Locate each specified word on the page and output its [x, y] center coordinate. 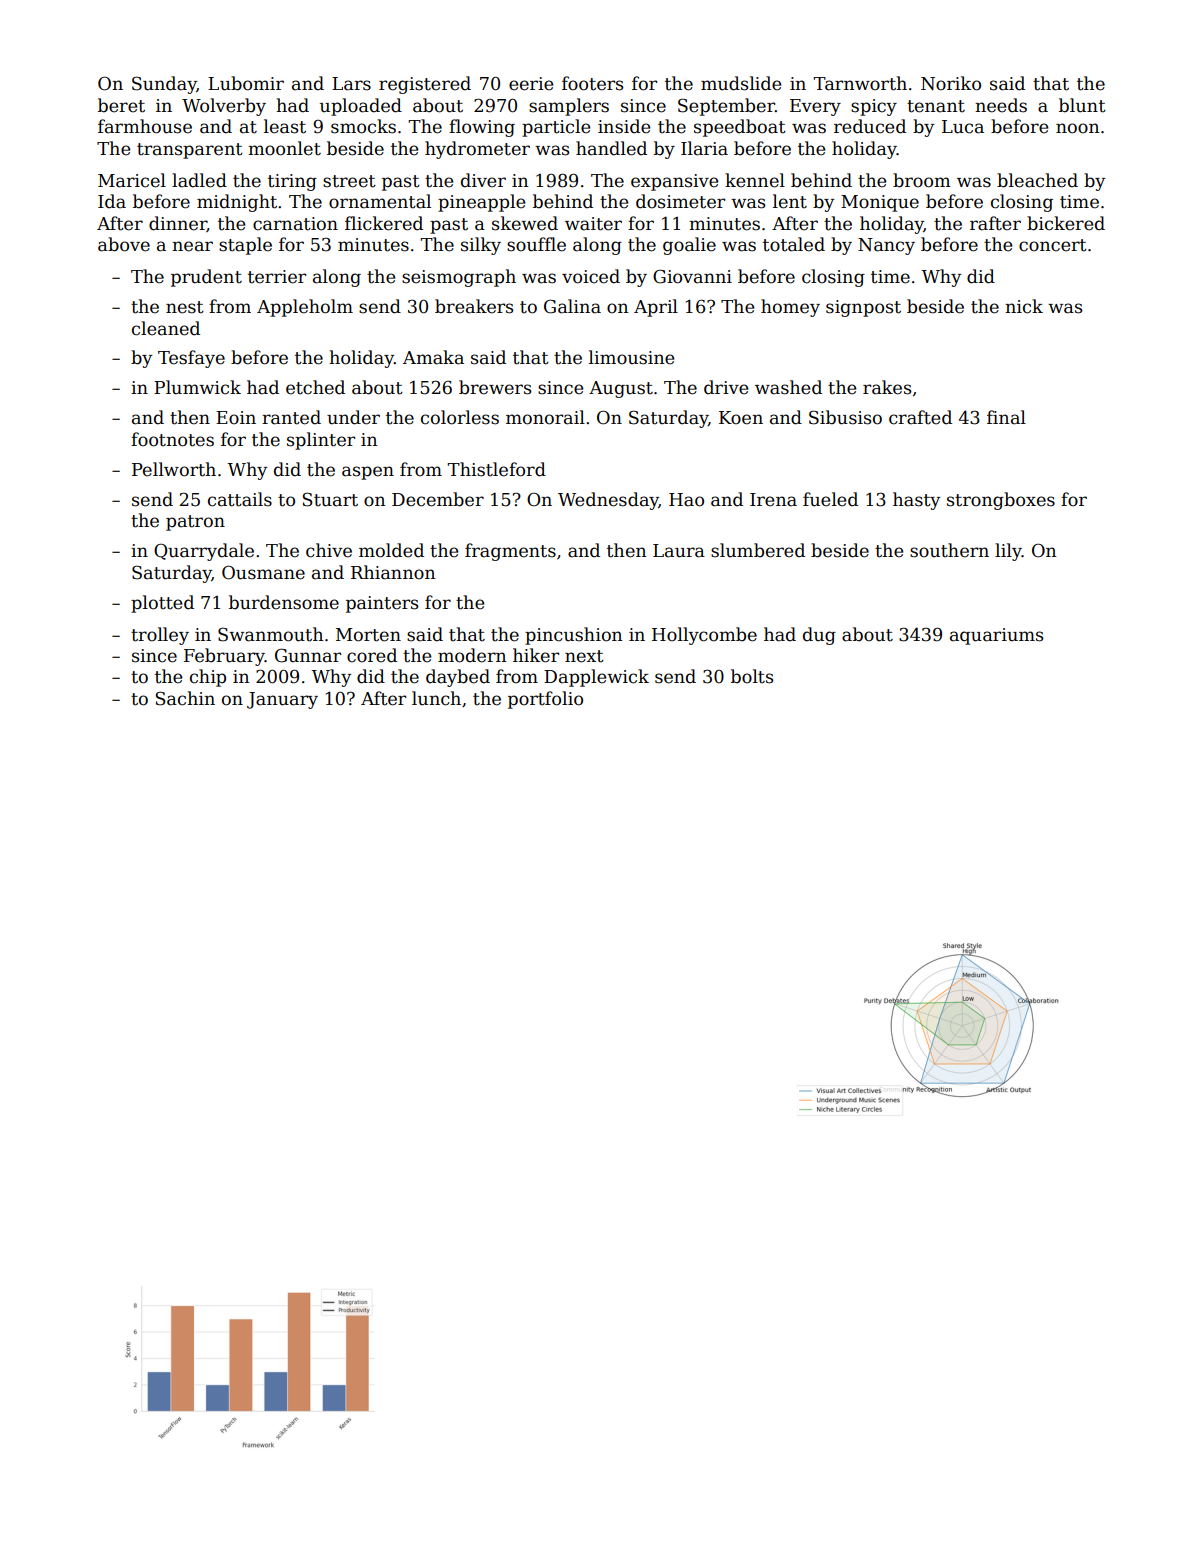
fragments [510, 552]
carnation [295, 224]
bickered [1066, 223]
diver [483, 180]
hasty [916, 501]
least [285, 126]
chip [208, 678]
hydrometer [477, 150]
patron [195, 523]
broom [922, 180]
